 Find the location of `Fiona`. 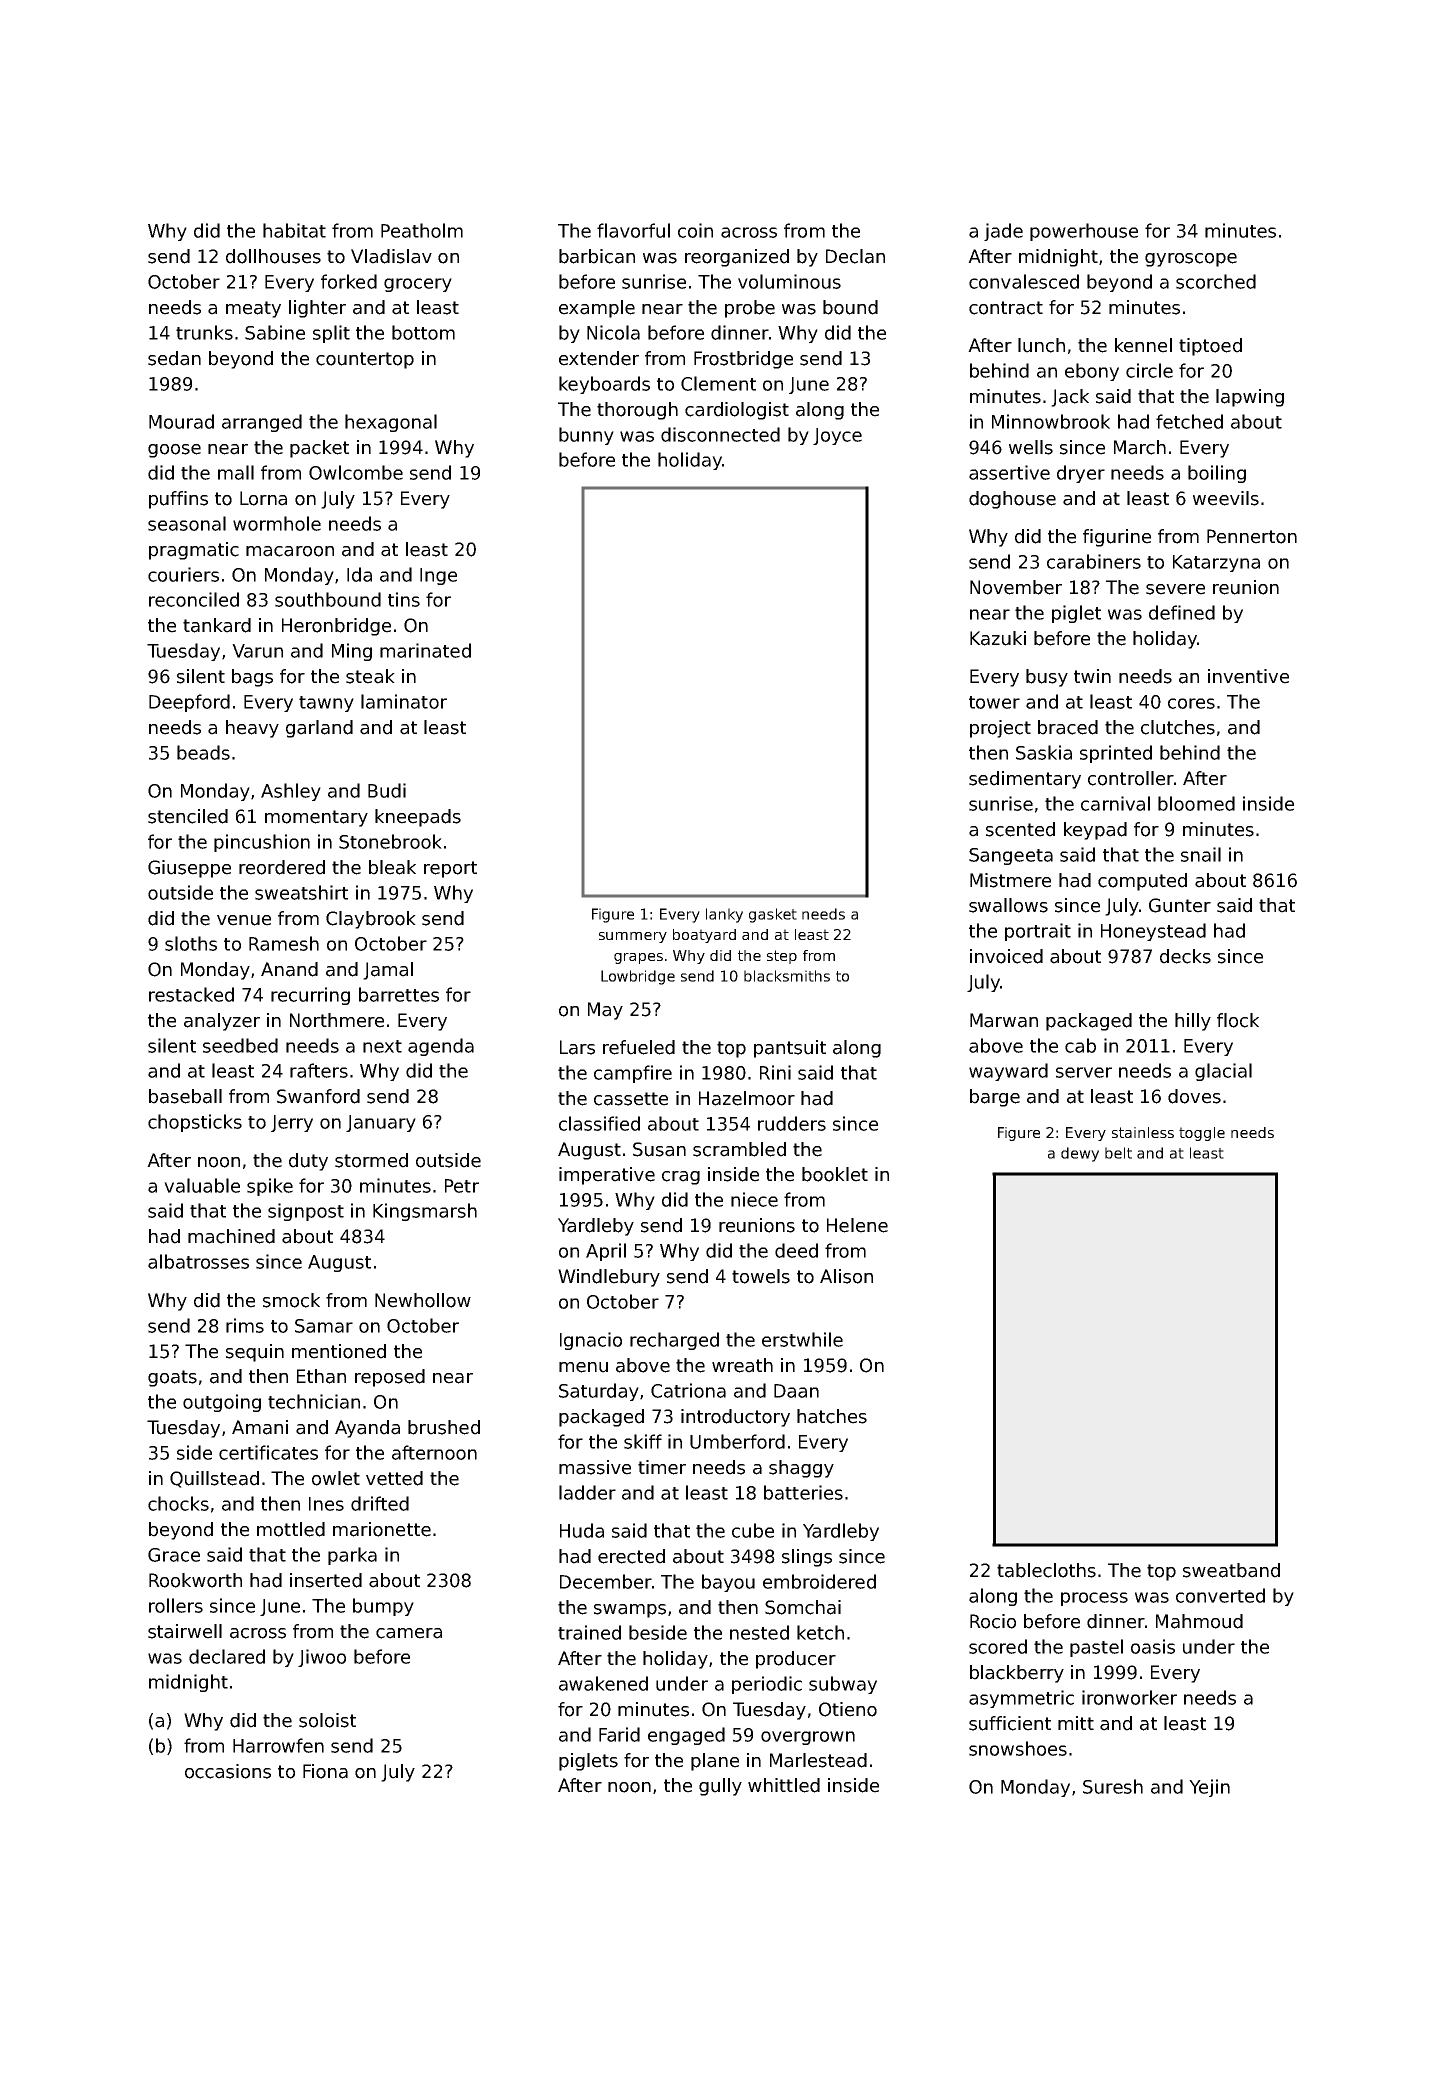

Fiona is located at coordinates (325, 1771).
